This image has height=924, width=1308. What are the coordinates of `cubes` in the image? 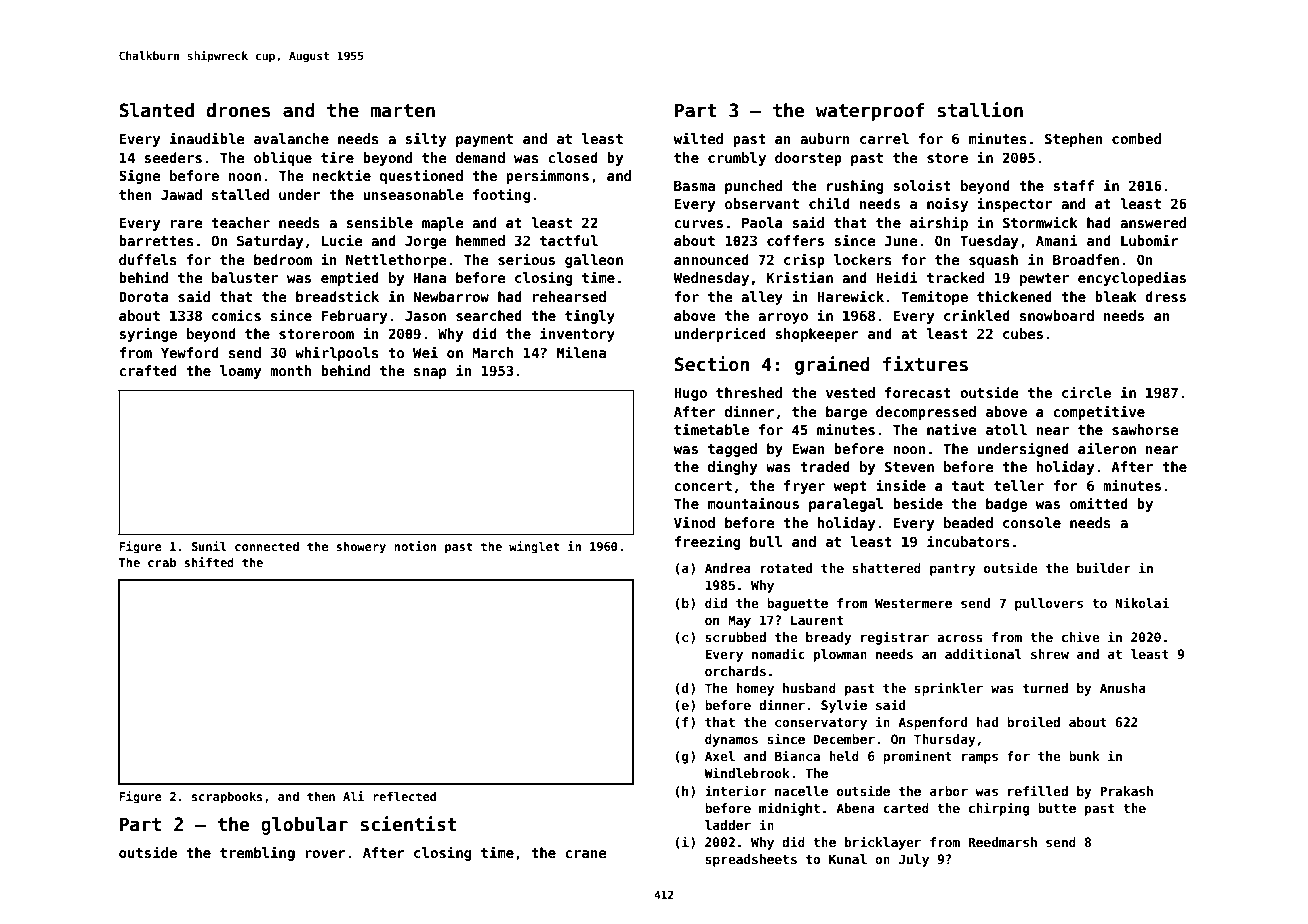 It's located at (1023, 333).
